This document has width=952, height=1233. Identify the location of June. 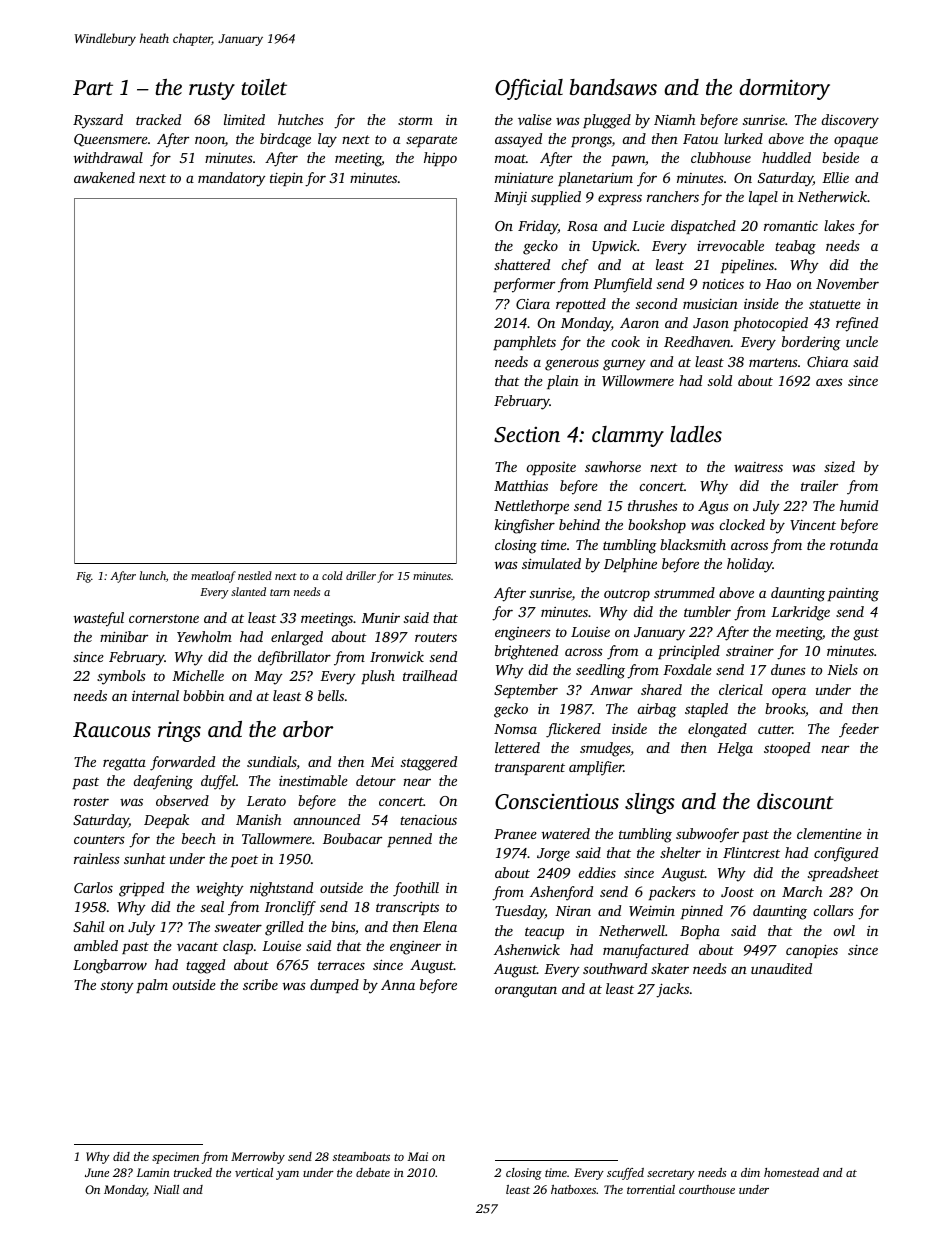
(97, 1172).
